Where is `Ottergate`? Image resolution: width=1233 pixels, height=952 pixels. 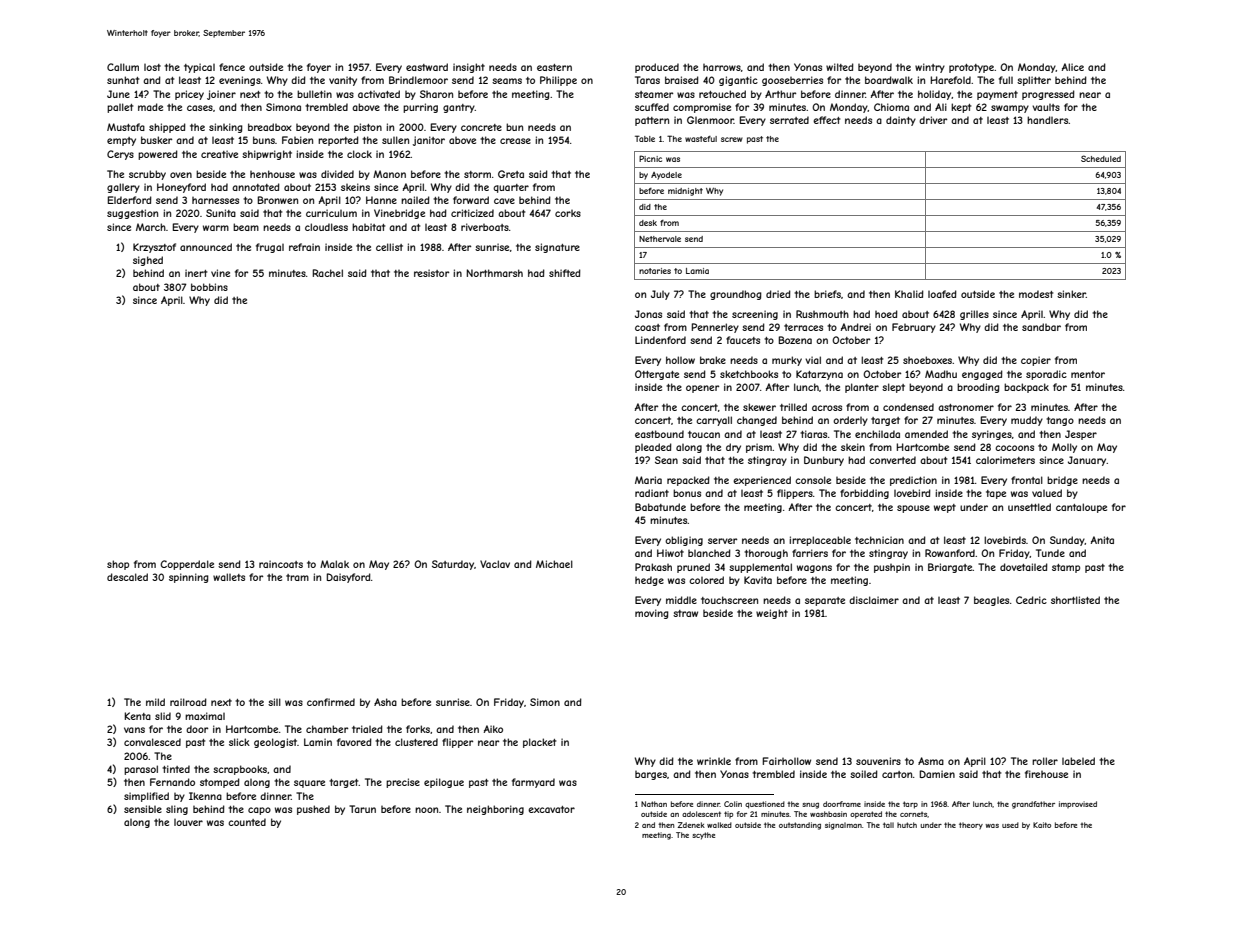 Ottergate is located at coordinates (657, 375).
